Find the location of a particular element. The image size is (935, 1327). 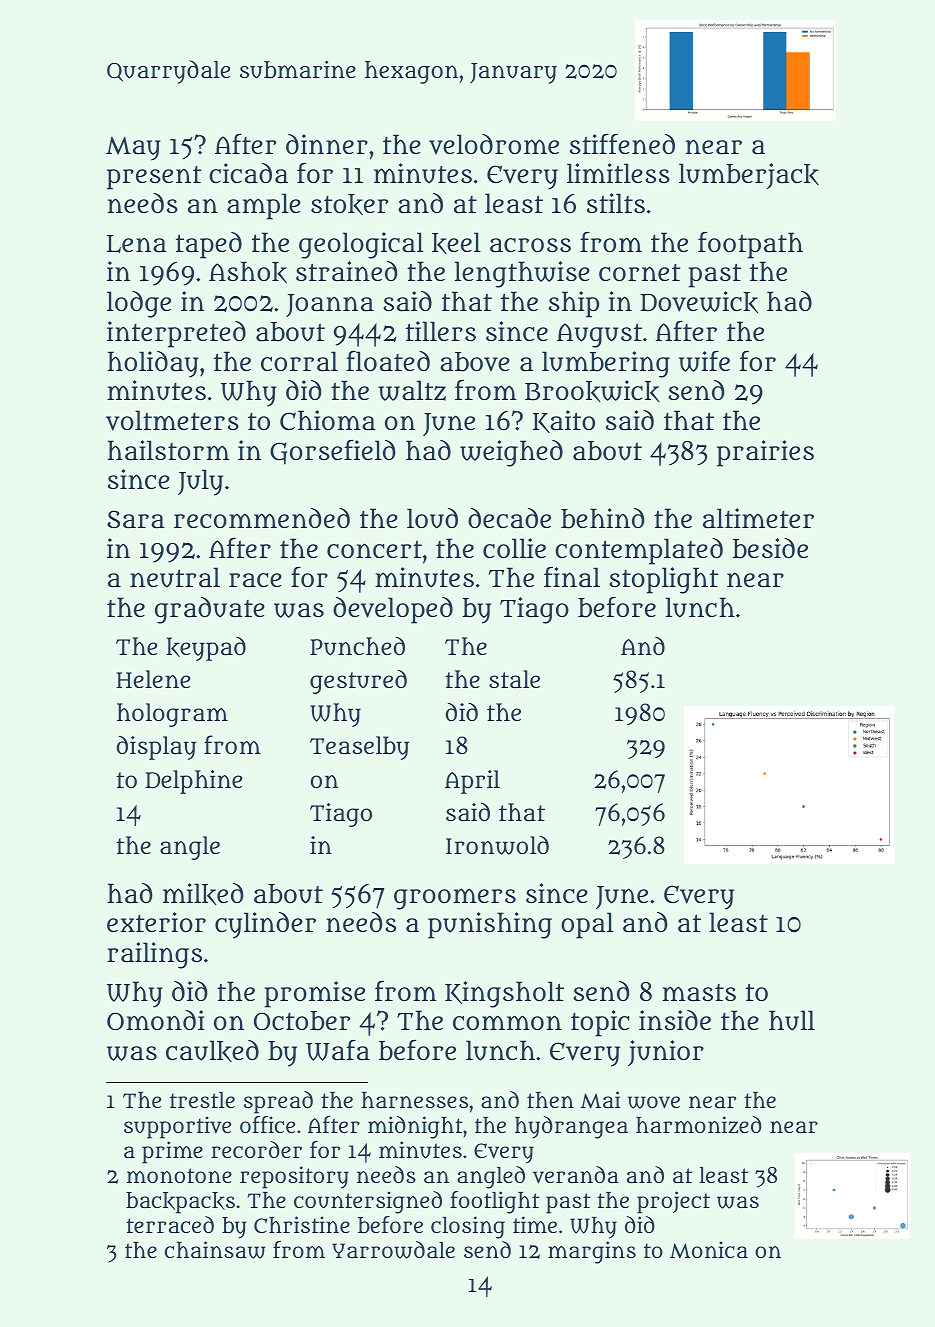

stiffened is located at coordinates (622, 143).
